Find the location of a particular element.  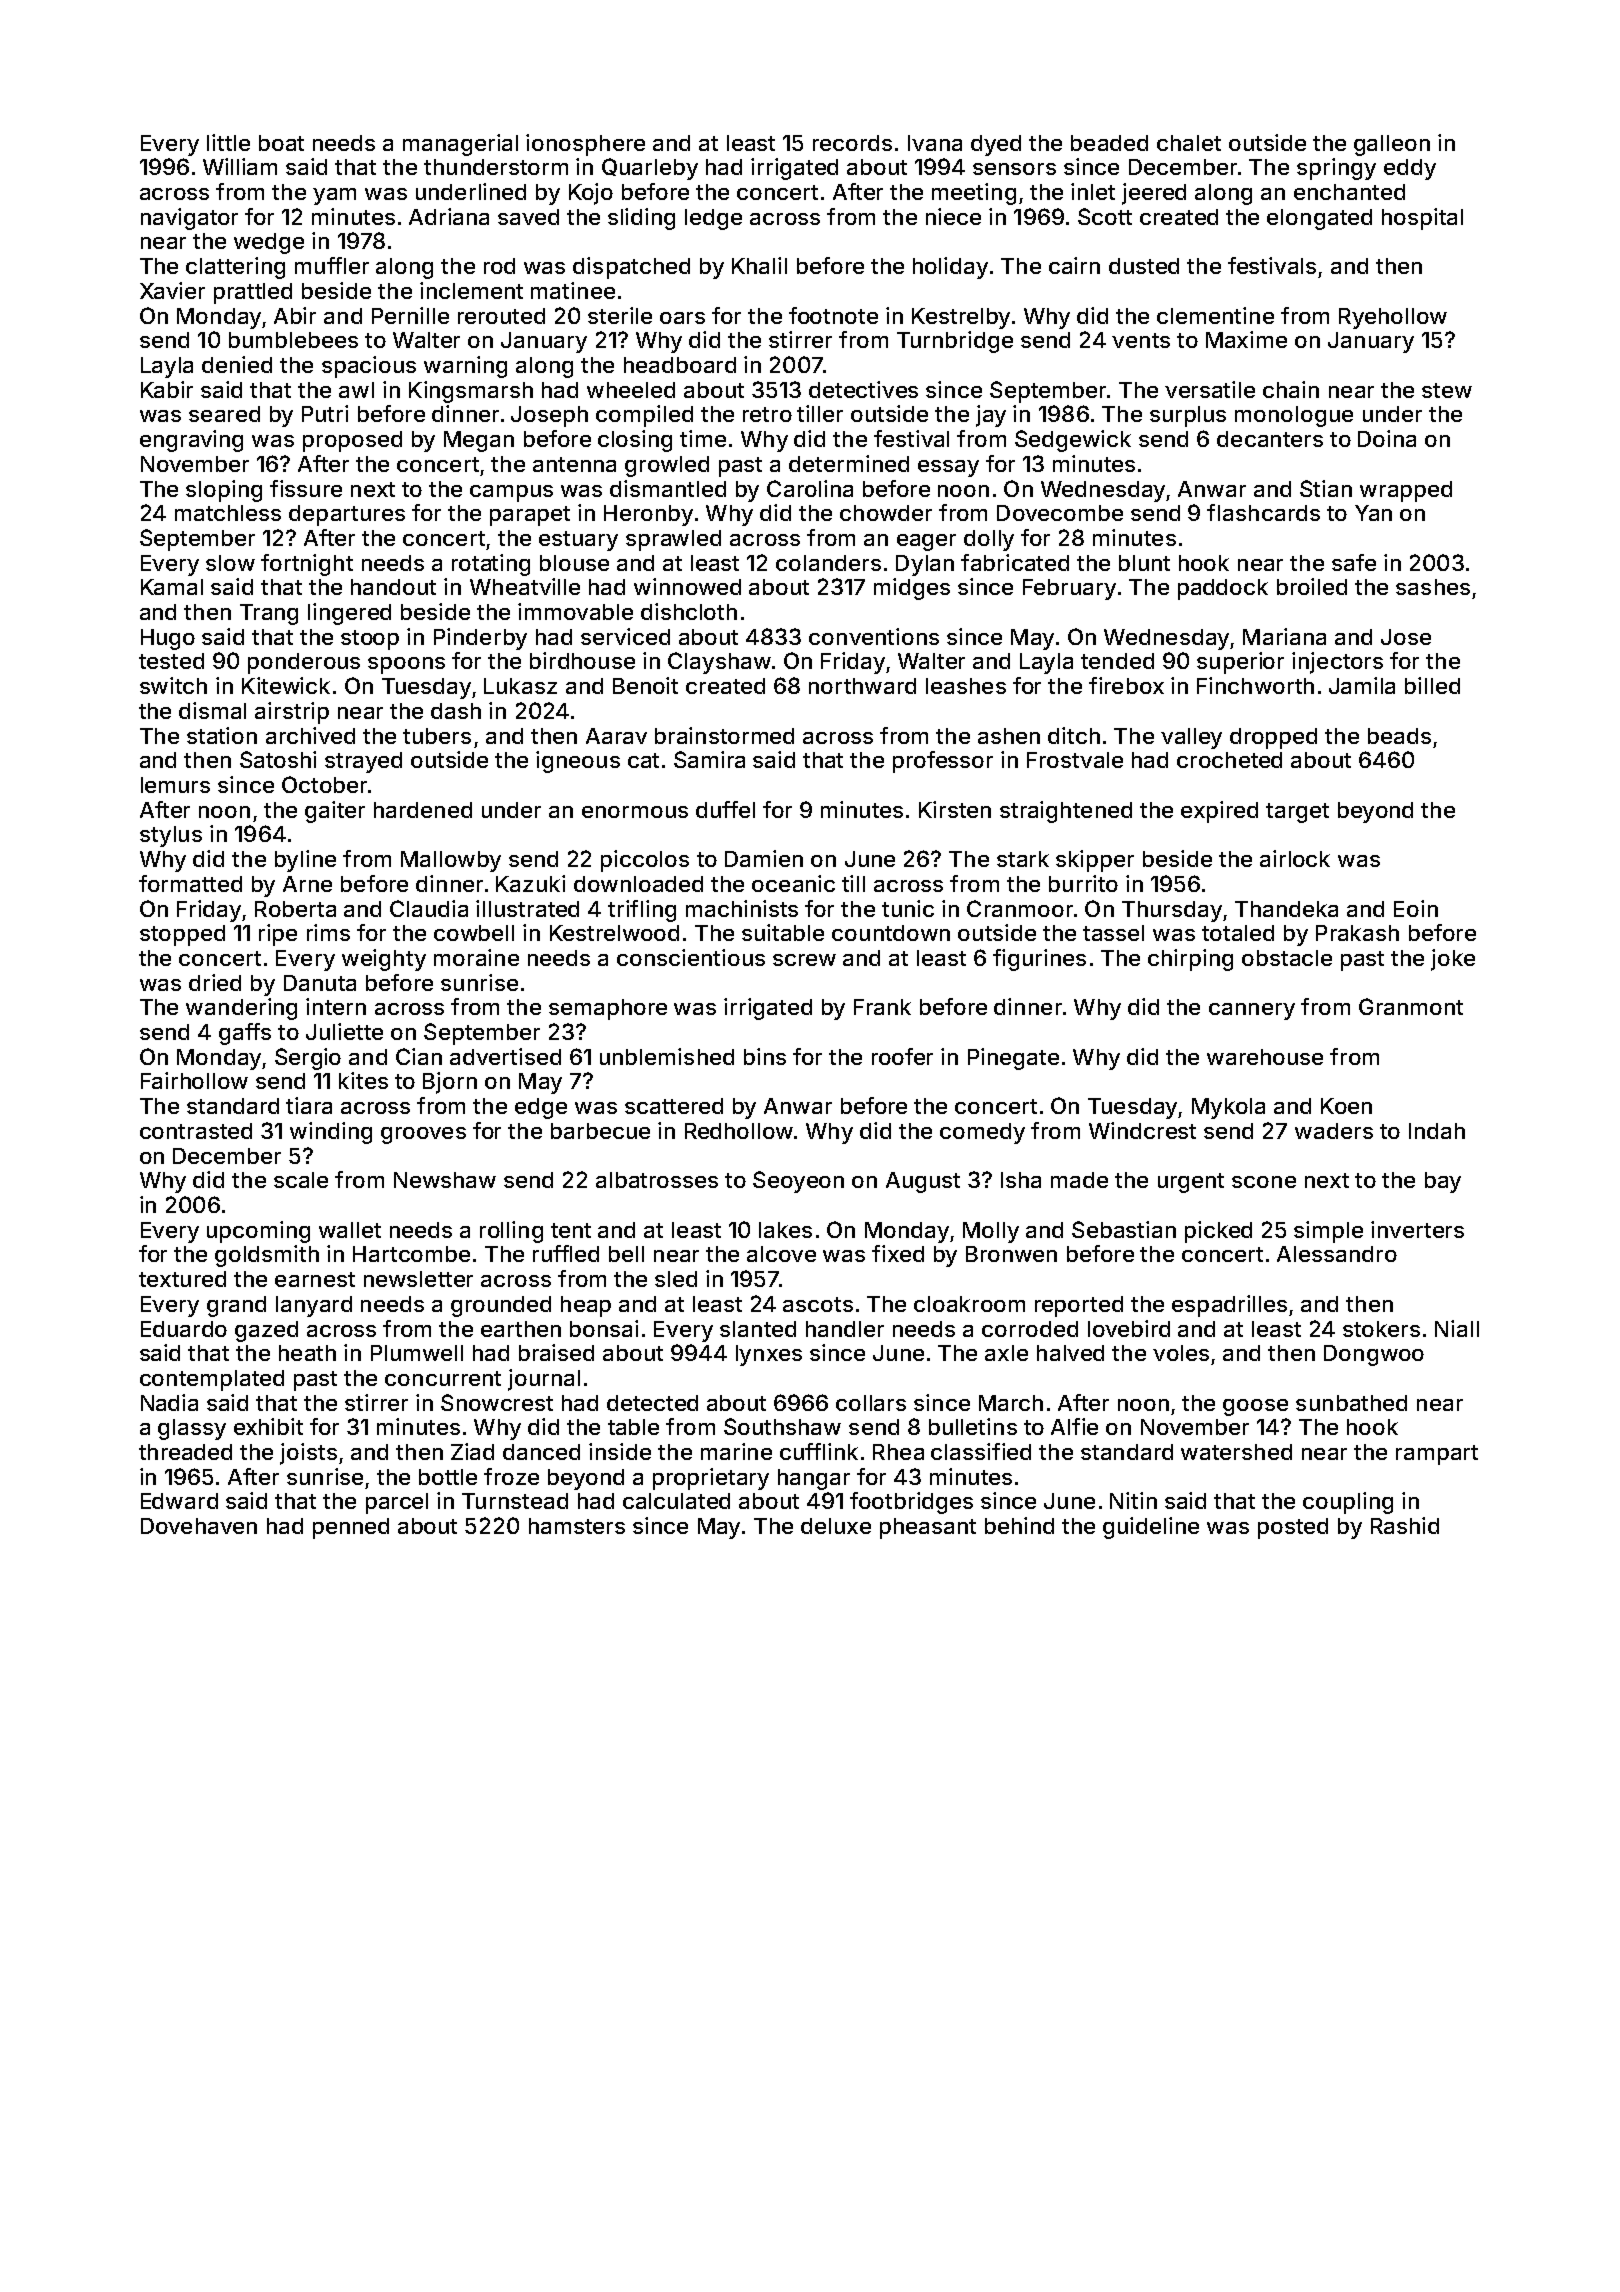

exhibit is located at coordinates (268, 1426).
